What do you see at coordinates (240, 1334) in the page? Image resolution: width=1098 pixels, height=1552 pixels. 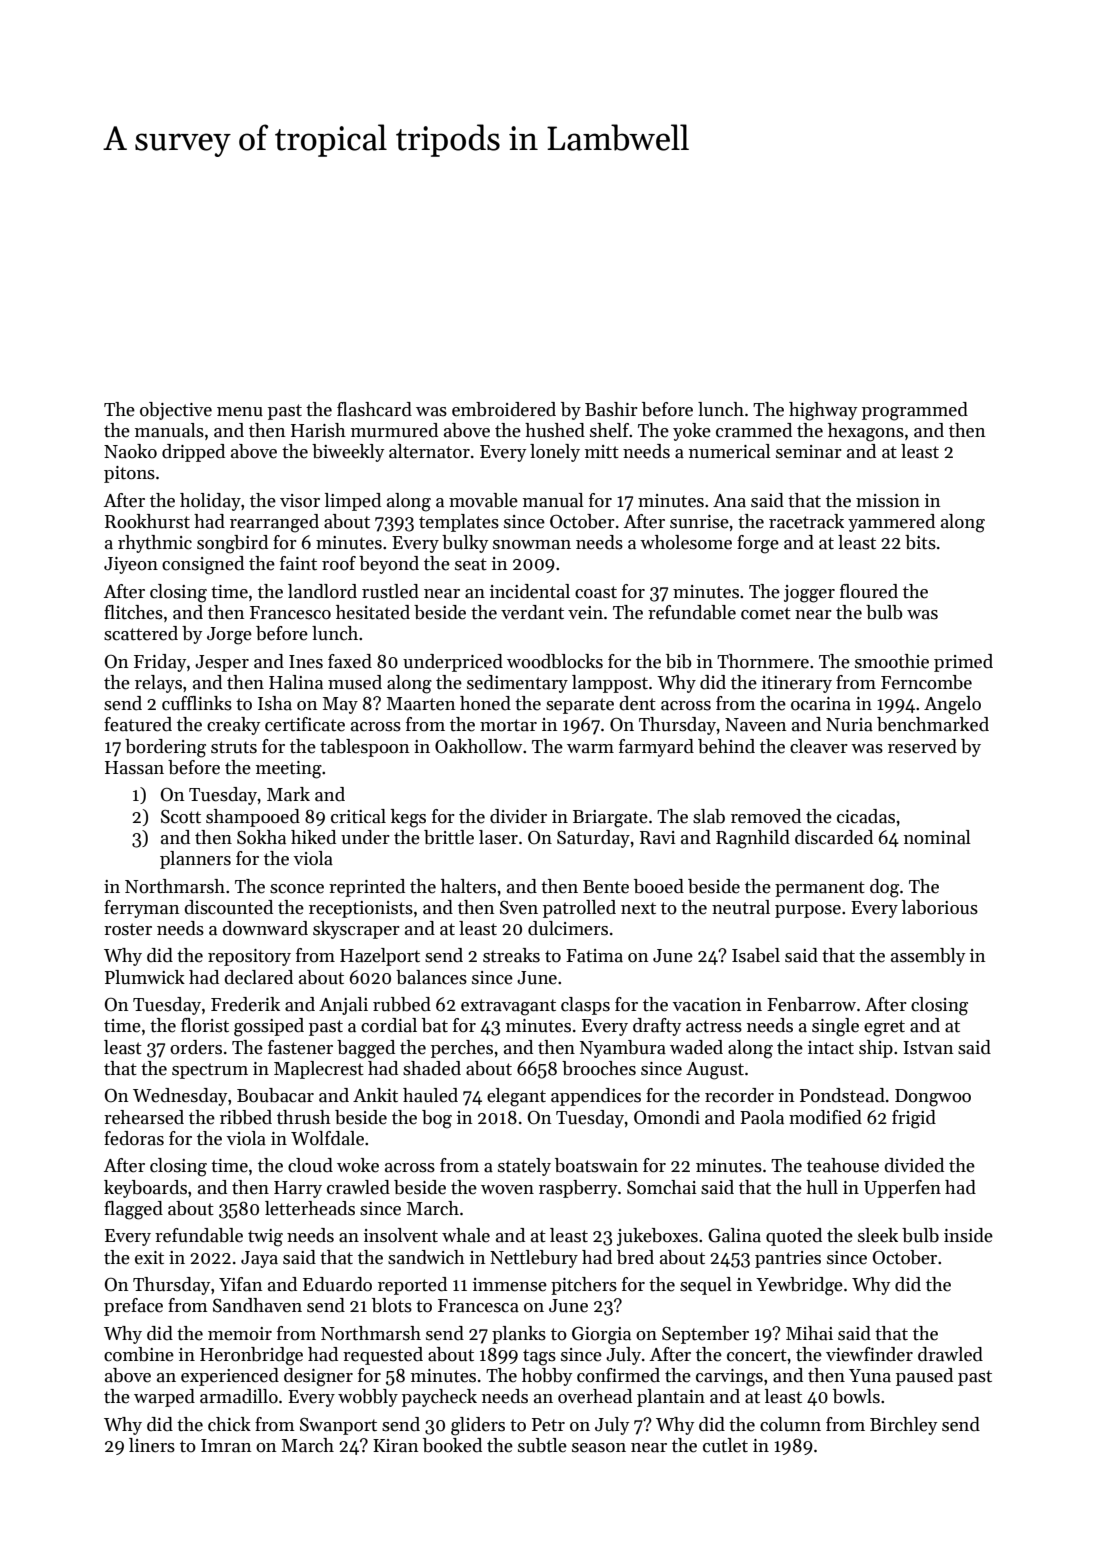 I see `memoir` at bounding box center [240, 1334].
